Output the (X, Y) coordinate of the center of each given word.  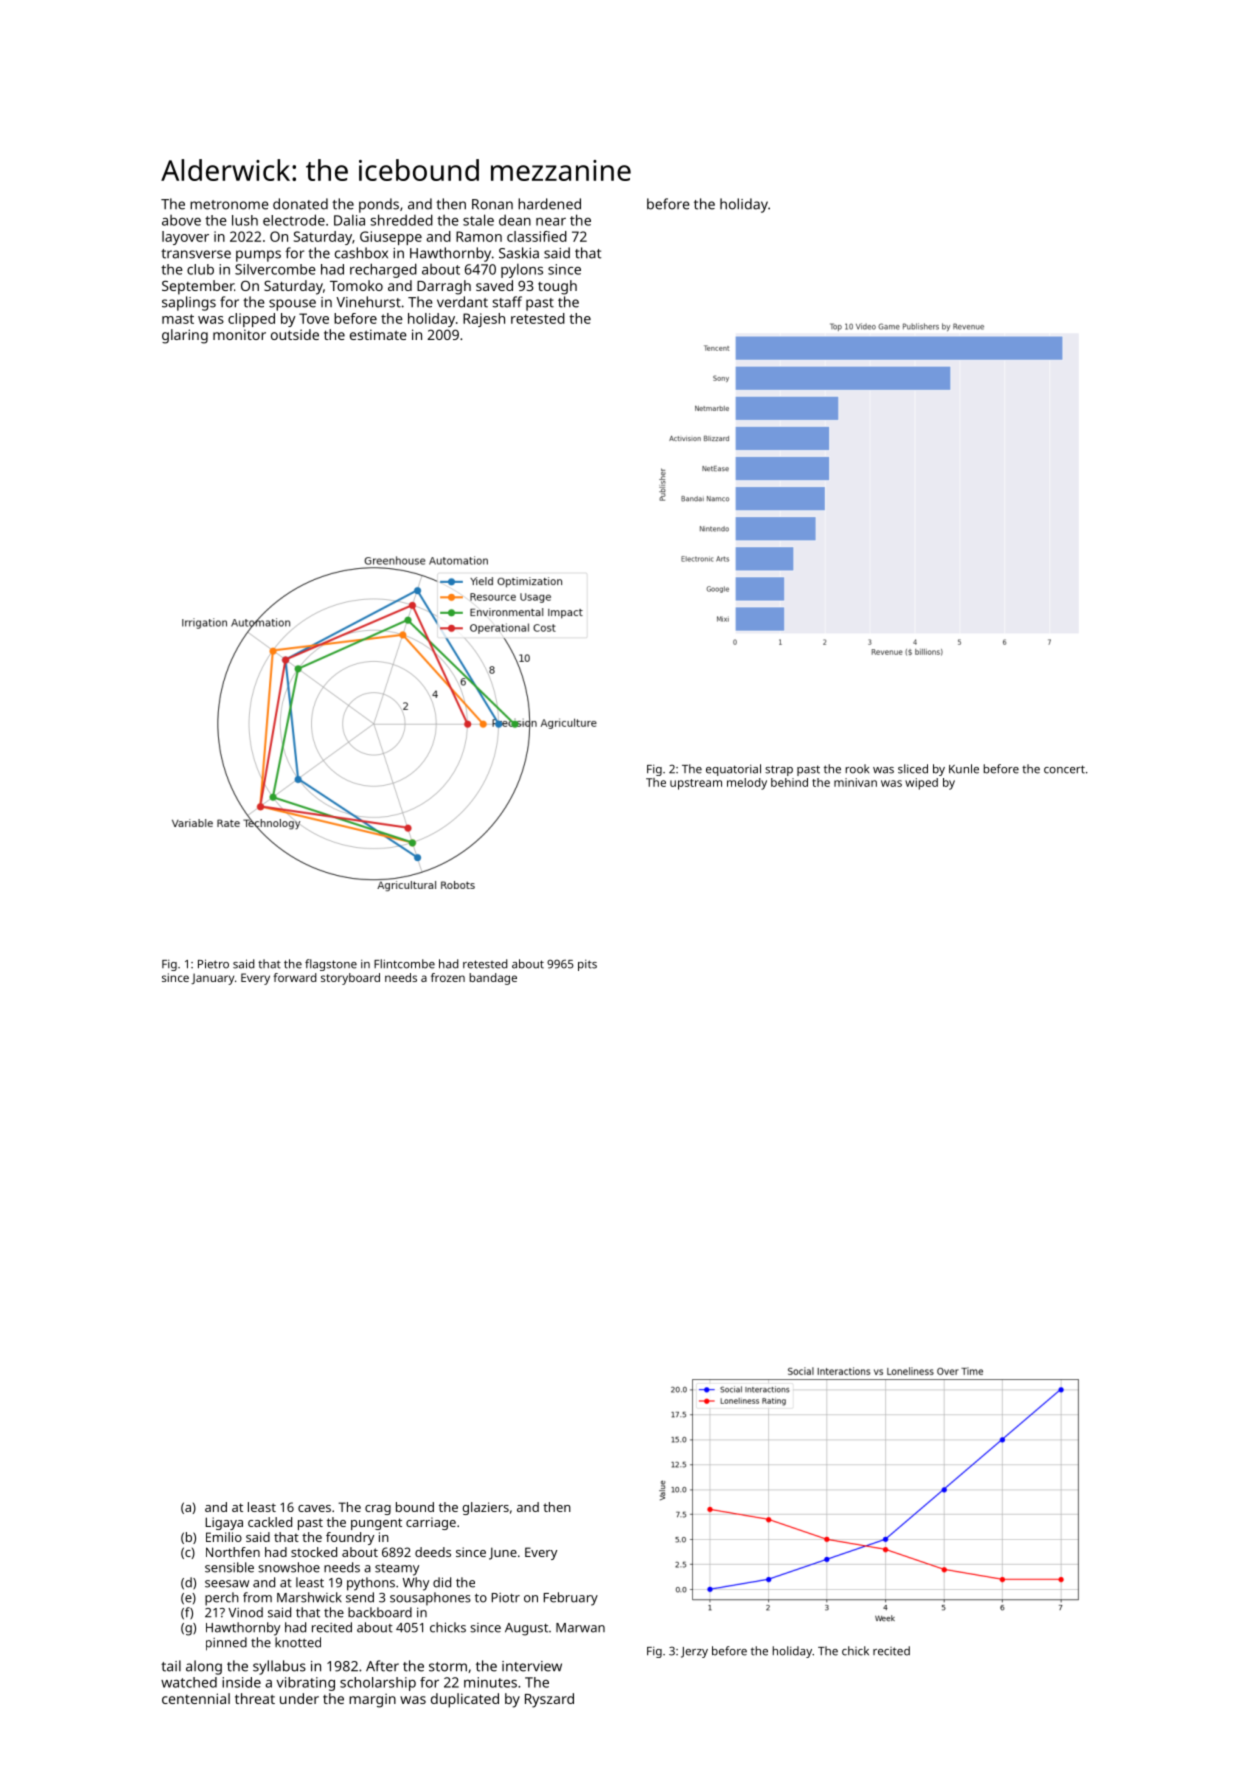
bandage (493, 979)
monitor (239, 334)
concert (1064, 769)
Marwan (580, 1628)
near (551, 222)
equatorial (733, 770)
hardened (549, 204)
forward (295, 977)
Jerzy (694, 1652)
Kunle (964, 769)
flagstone (331, 965)
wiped (921, 784)
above (181, 220)
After (382, 1666)
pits (587, 965)
